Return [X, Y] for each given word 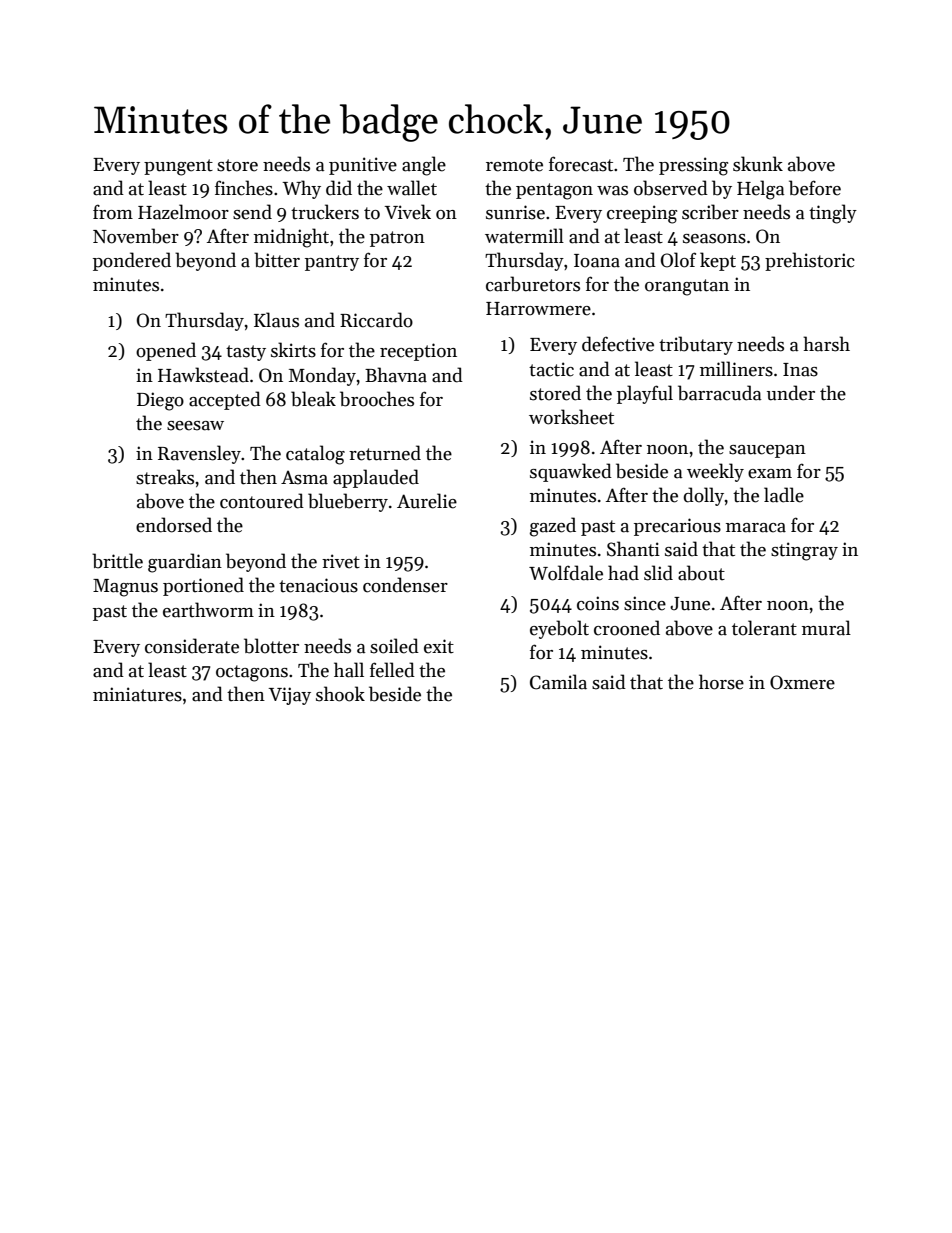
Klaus [276, 320]
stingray [804, 551]
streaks [165, 477]
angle [424, 166]
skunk [758, 164]
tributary [696, 345]
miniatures [137, 694]
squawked [571, 472]
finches [244, 188]
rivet [341, 561]
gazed [553, 527]
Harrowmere [538, 309]
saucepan [767, 451]
